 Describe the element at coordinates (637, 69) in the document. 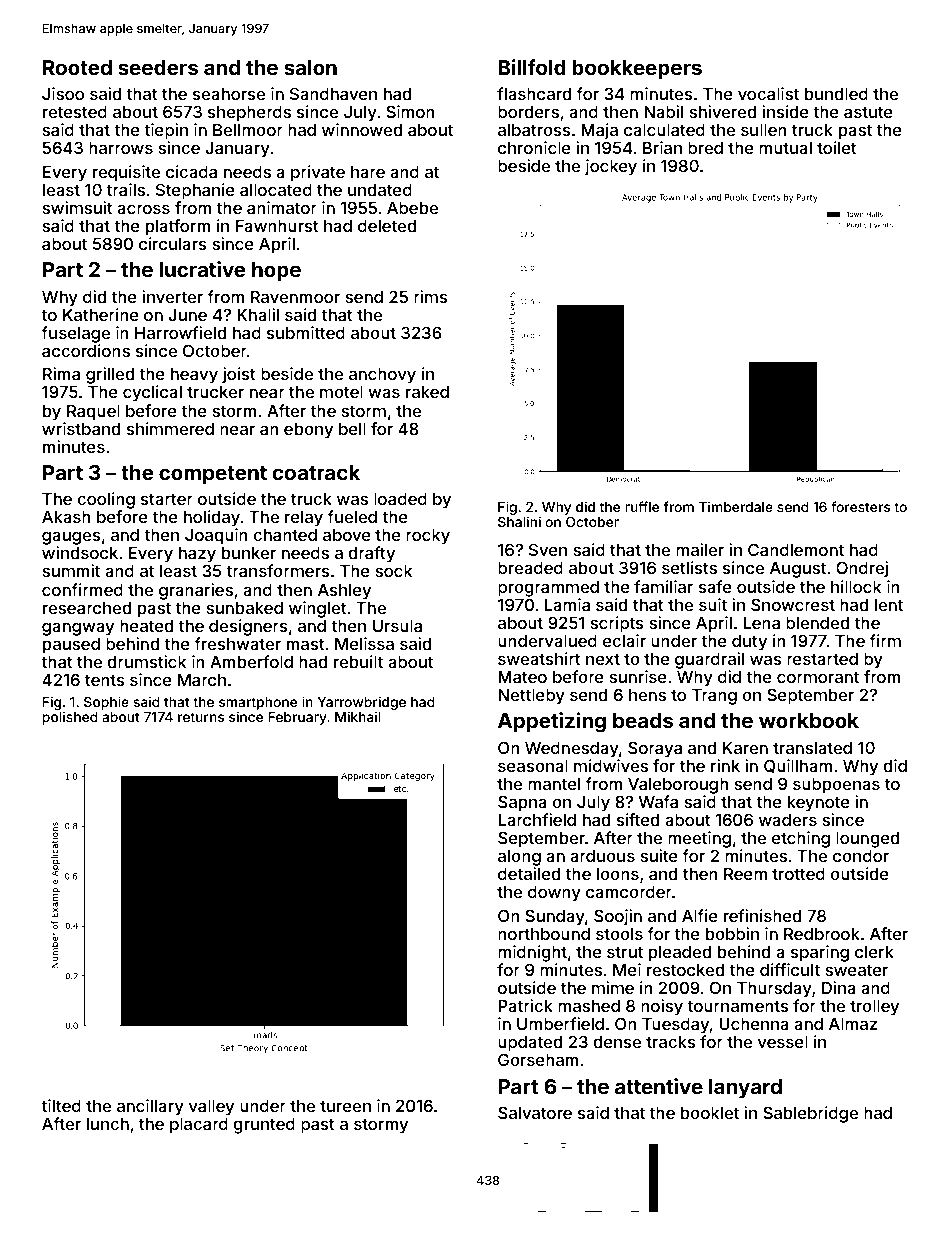

I see `bookkeepers` at that location.
